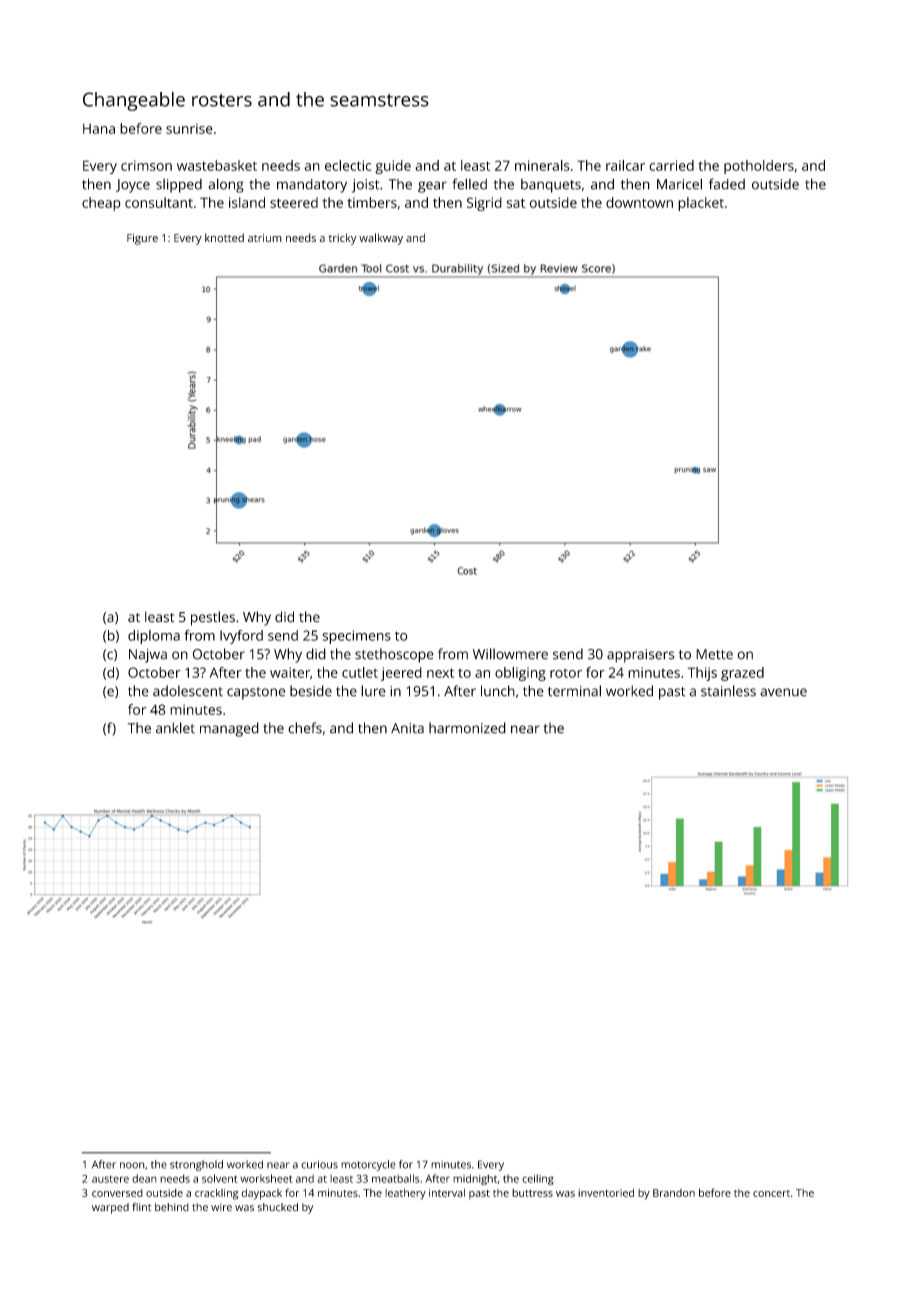 The height and width of the page is (1316, 908). Describe the element at coordinates (213, 618) in the page. I see `pestles` at that location.
